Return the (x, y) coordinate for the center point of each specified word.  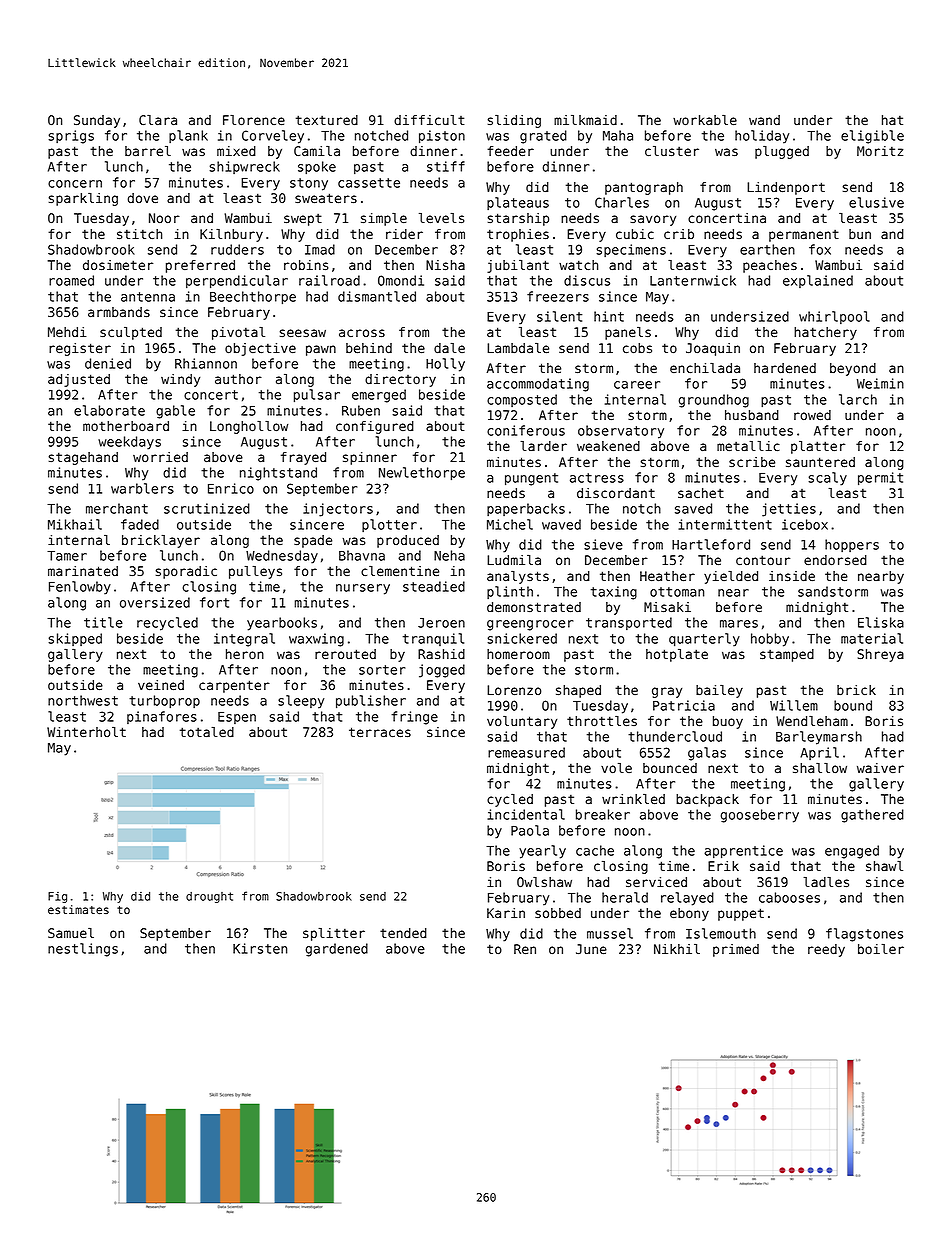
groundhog (714, 401)
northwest (83, 700)
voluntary (522, 722)
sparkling (83, 199)
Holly (445, 365)
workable (705, 120)
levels (441, 218)
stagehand (83, 458)
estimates (78, 909)
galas (707, 754)
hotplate (677, 655)
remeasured (526, 752)
